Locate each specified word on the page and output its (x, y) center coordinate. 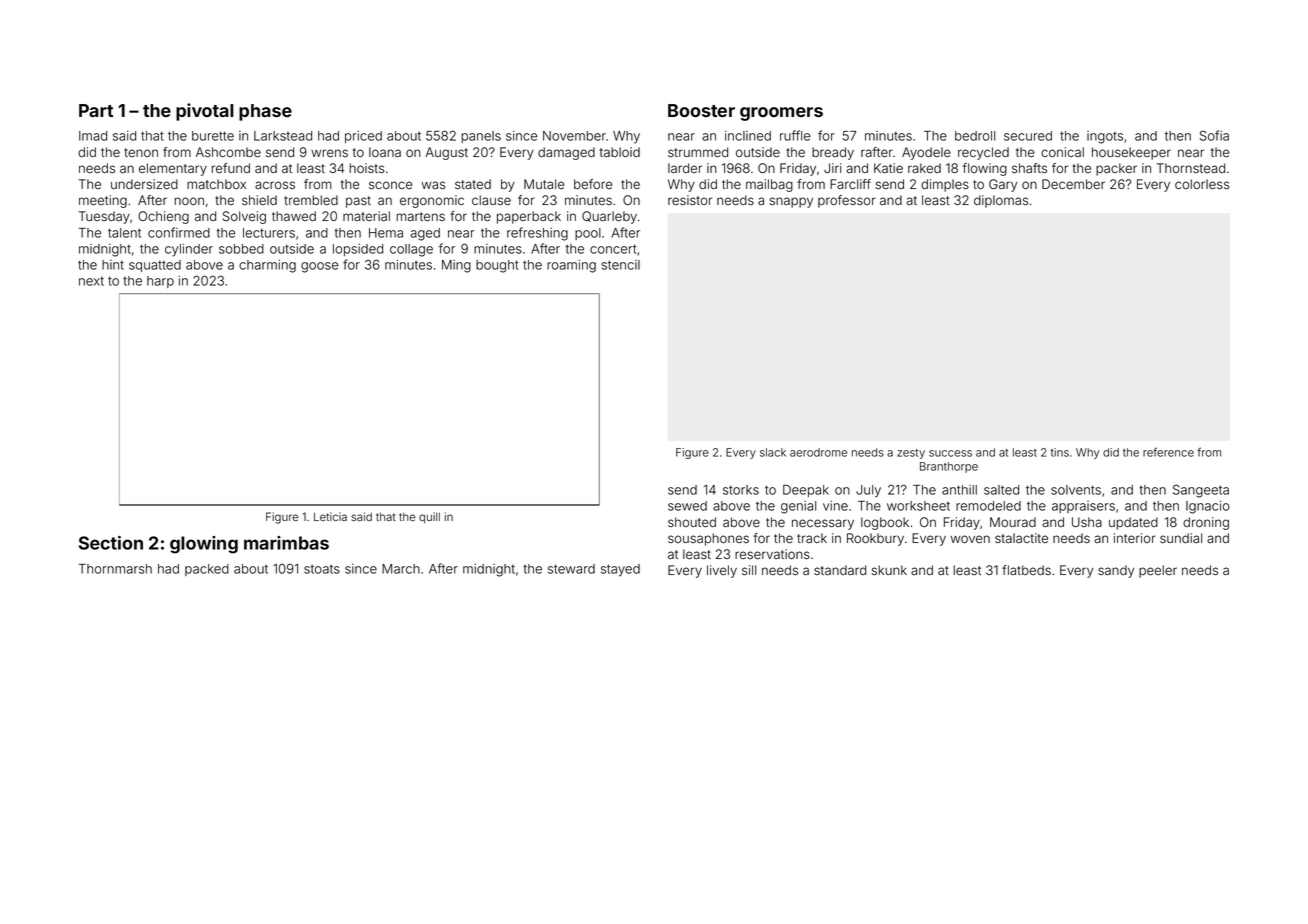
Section (111, 543)
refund (231, 168)
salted (1001, 490)
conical (1062, 152)
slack (773, 452)
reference (1168, 452)
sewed (687, 506)
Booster (701, 110)
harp (160, 282)
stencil (621, 265)
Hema (386, 233)
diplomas (1001, 201)
